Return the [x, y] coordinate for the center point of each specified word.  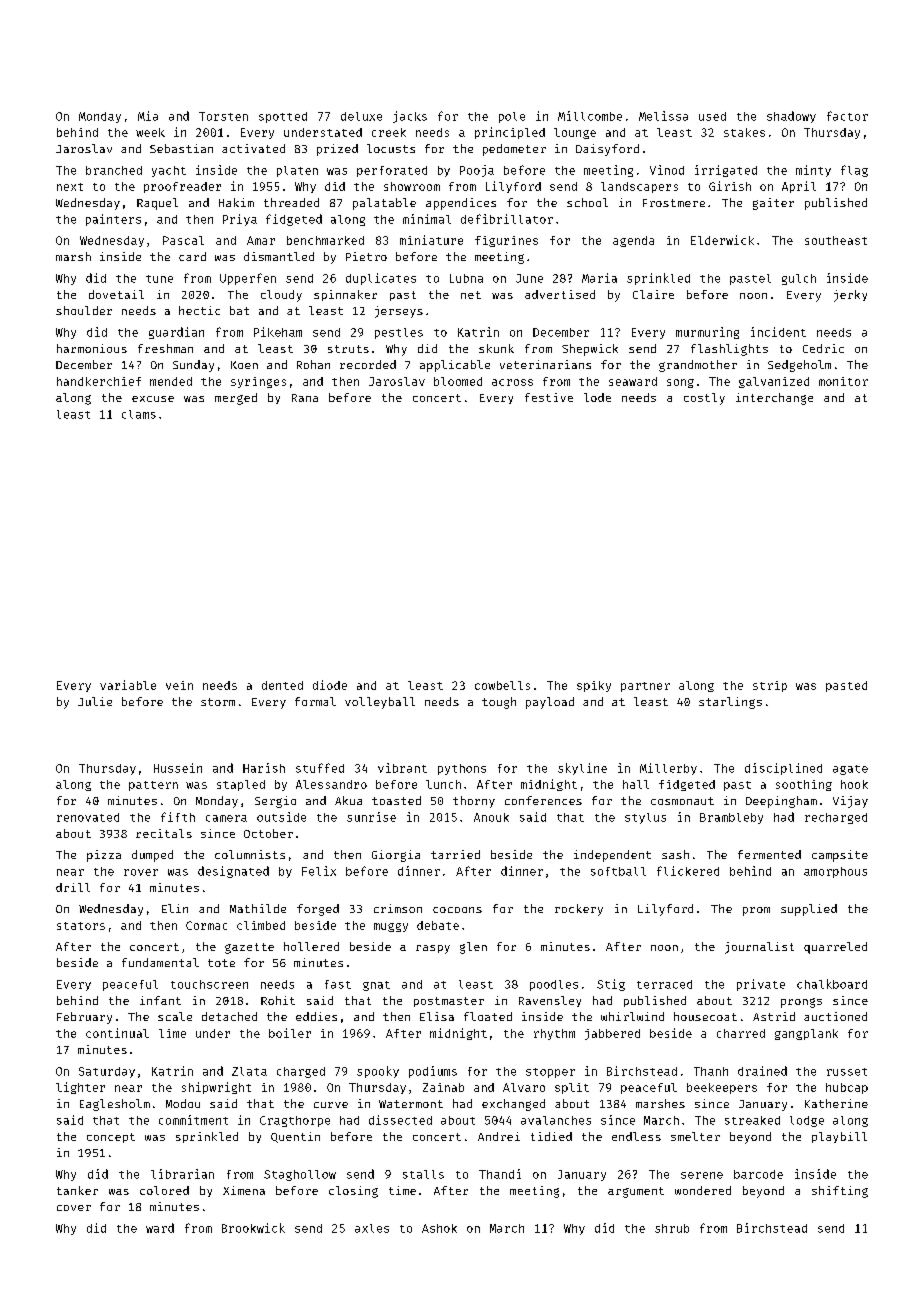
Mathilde [258, 908]
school [587, 202]
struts [348, 349]
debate [438, 925]
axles [372, 1228]
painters [113, 220]
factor [847, 116]
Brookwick [253, 1228]
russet [847, 1072]
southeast [836, 240]
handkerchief [99, 381]
